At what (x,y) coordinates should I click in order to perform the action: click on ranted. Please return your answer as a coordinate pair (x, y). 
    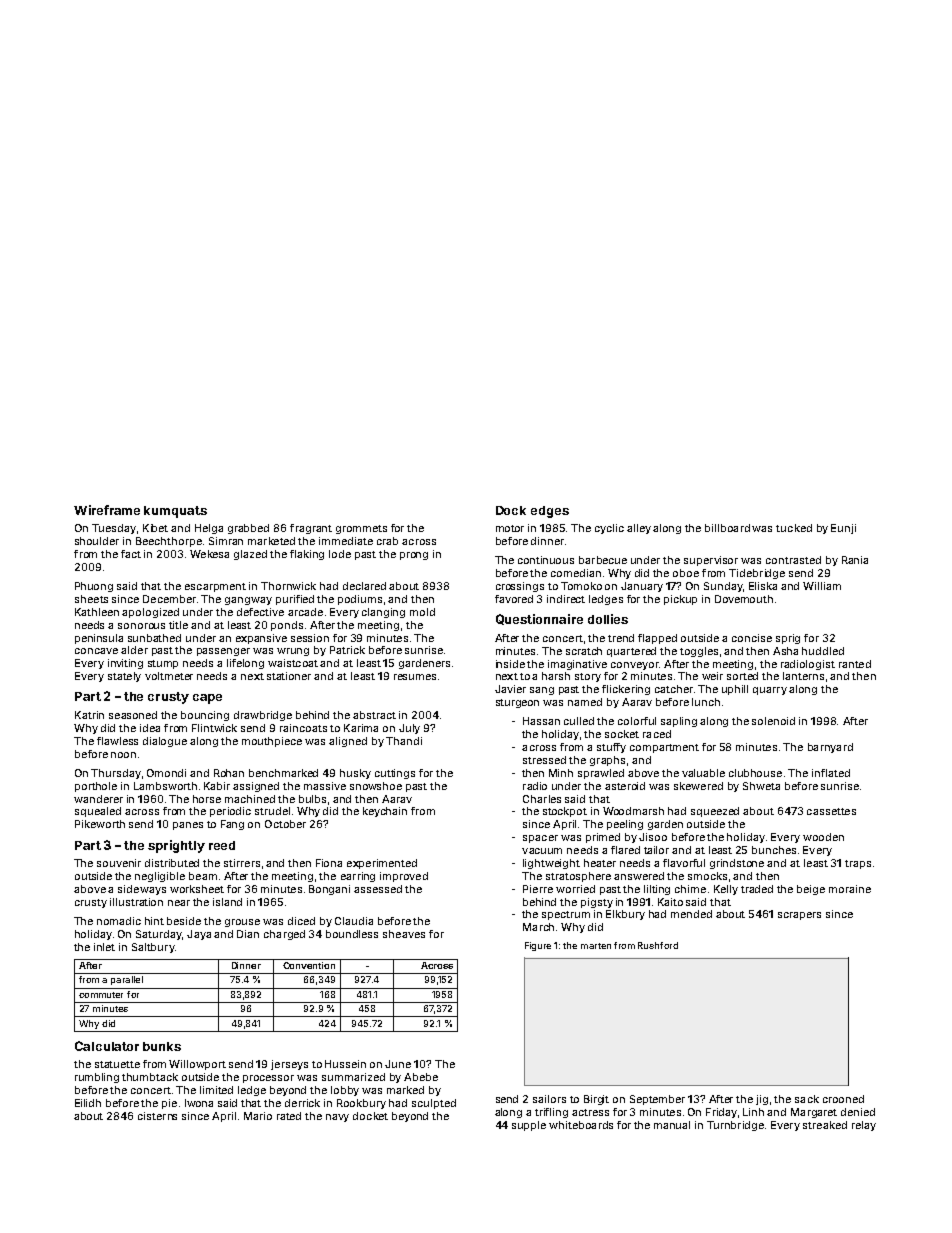
    Looking at the image, I should click on (855, 664).
